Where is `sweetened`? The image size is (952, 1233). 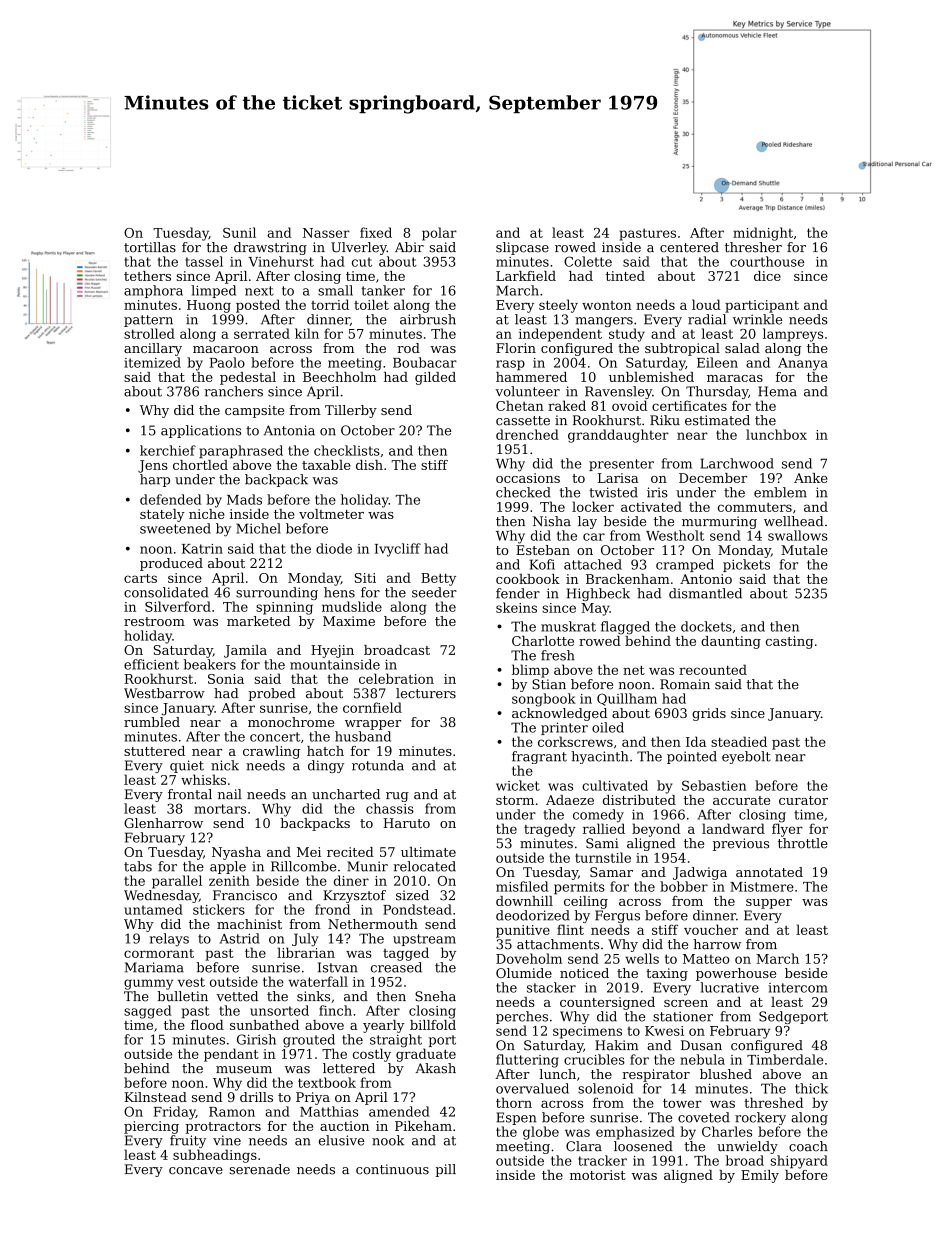 sweetened is located at coordinates (175, 528).
